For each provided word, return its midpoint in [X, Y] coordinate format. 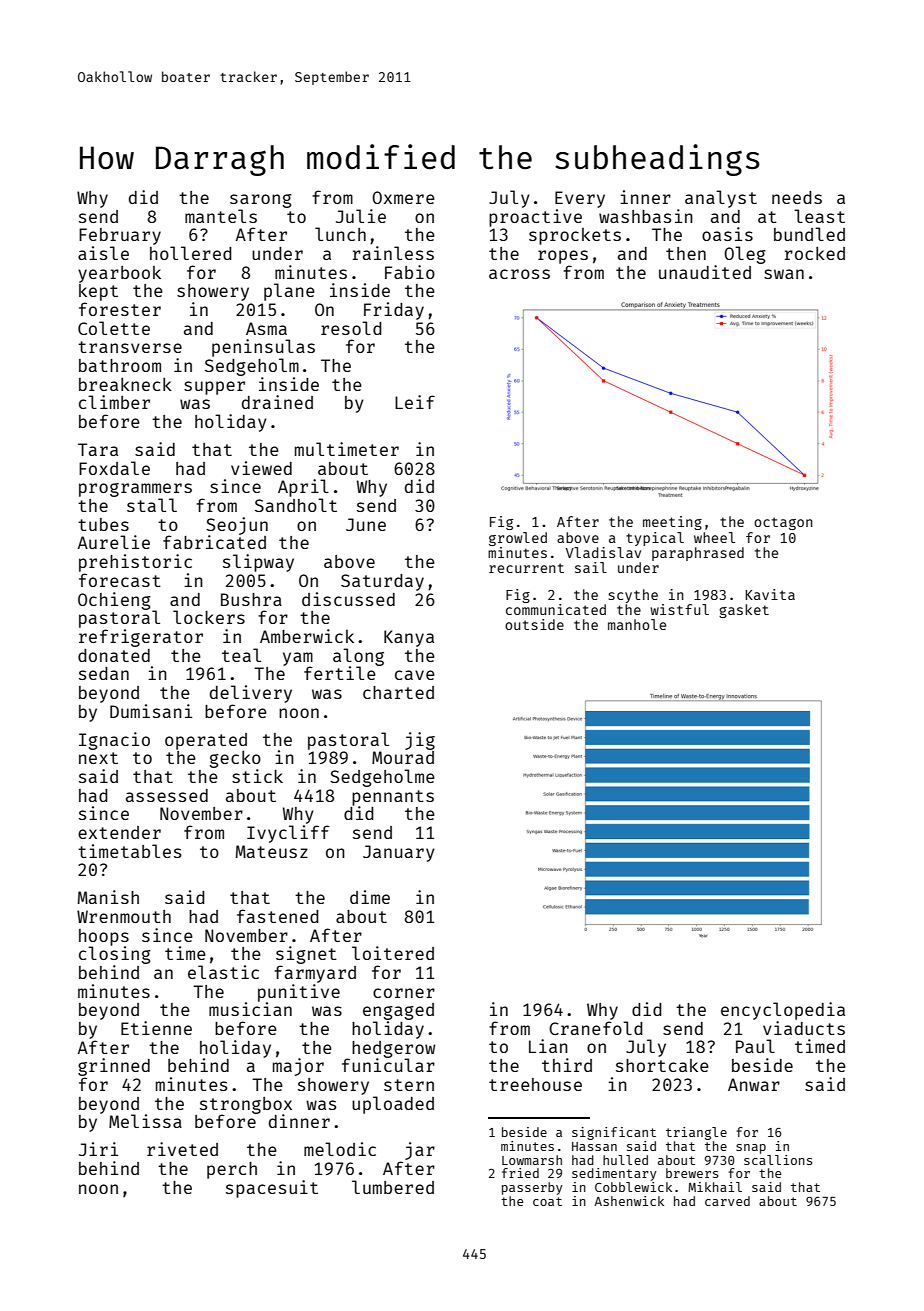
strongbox [246, 1105]
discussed [348, 599]
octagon [783, 523]
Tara [98, 449]
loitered [393, 953]
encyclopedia [783, 1011]
